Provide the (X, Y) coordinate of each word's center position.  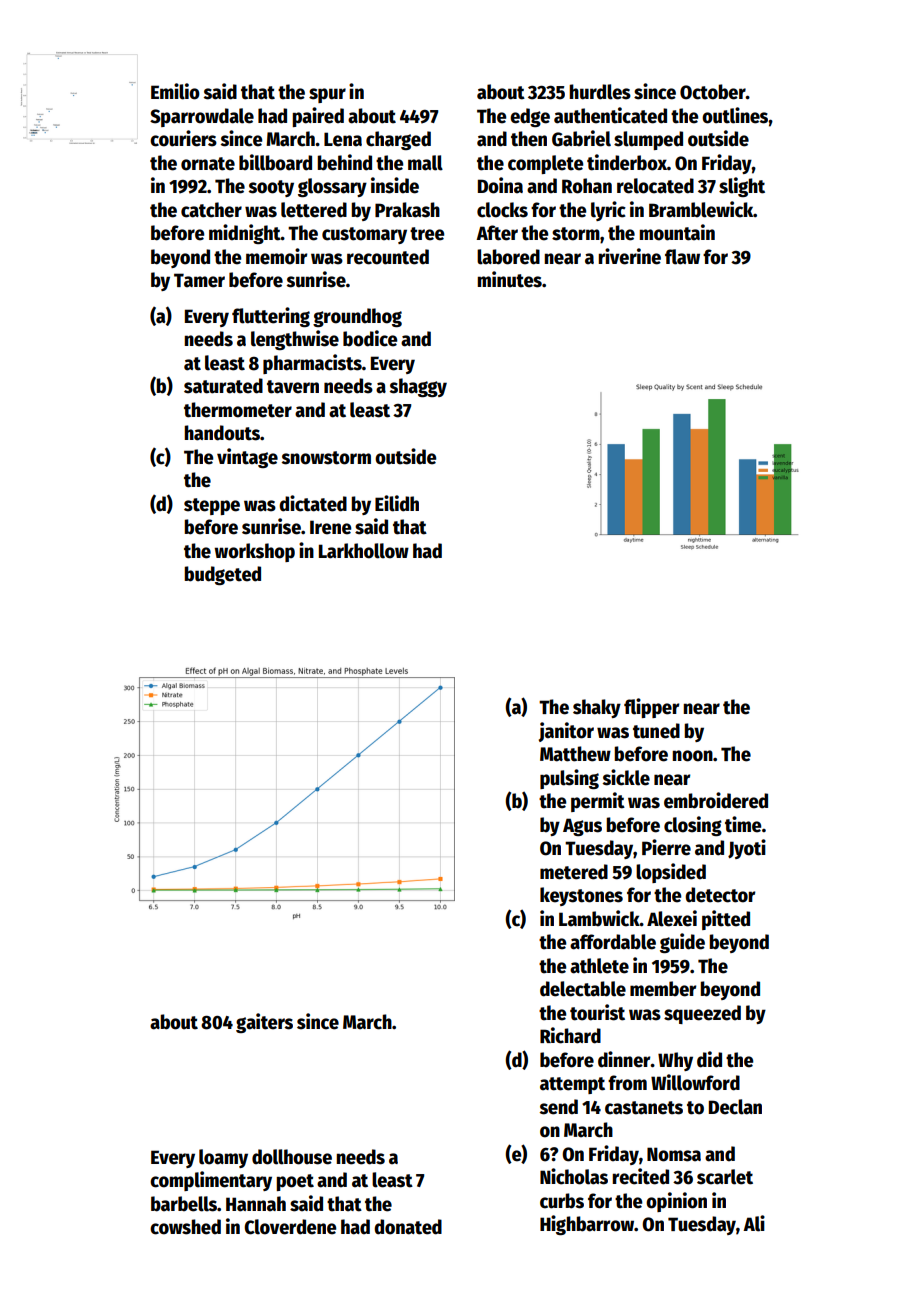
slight (742, 187)
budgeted (222, 575)
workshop (254, 552)
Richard (570, 1035)
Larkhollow (364, 551)
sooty (271, 188)
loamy (223, 1158)
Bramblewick (701, 209)
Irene (331, 527)
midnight (245, 234)
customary (364, 235)
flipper (651, 708)
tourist (597, 1012)
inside (395, 185)
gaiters (264, 1023)
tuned (656, 731)
